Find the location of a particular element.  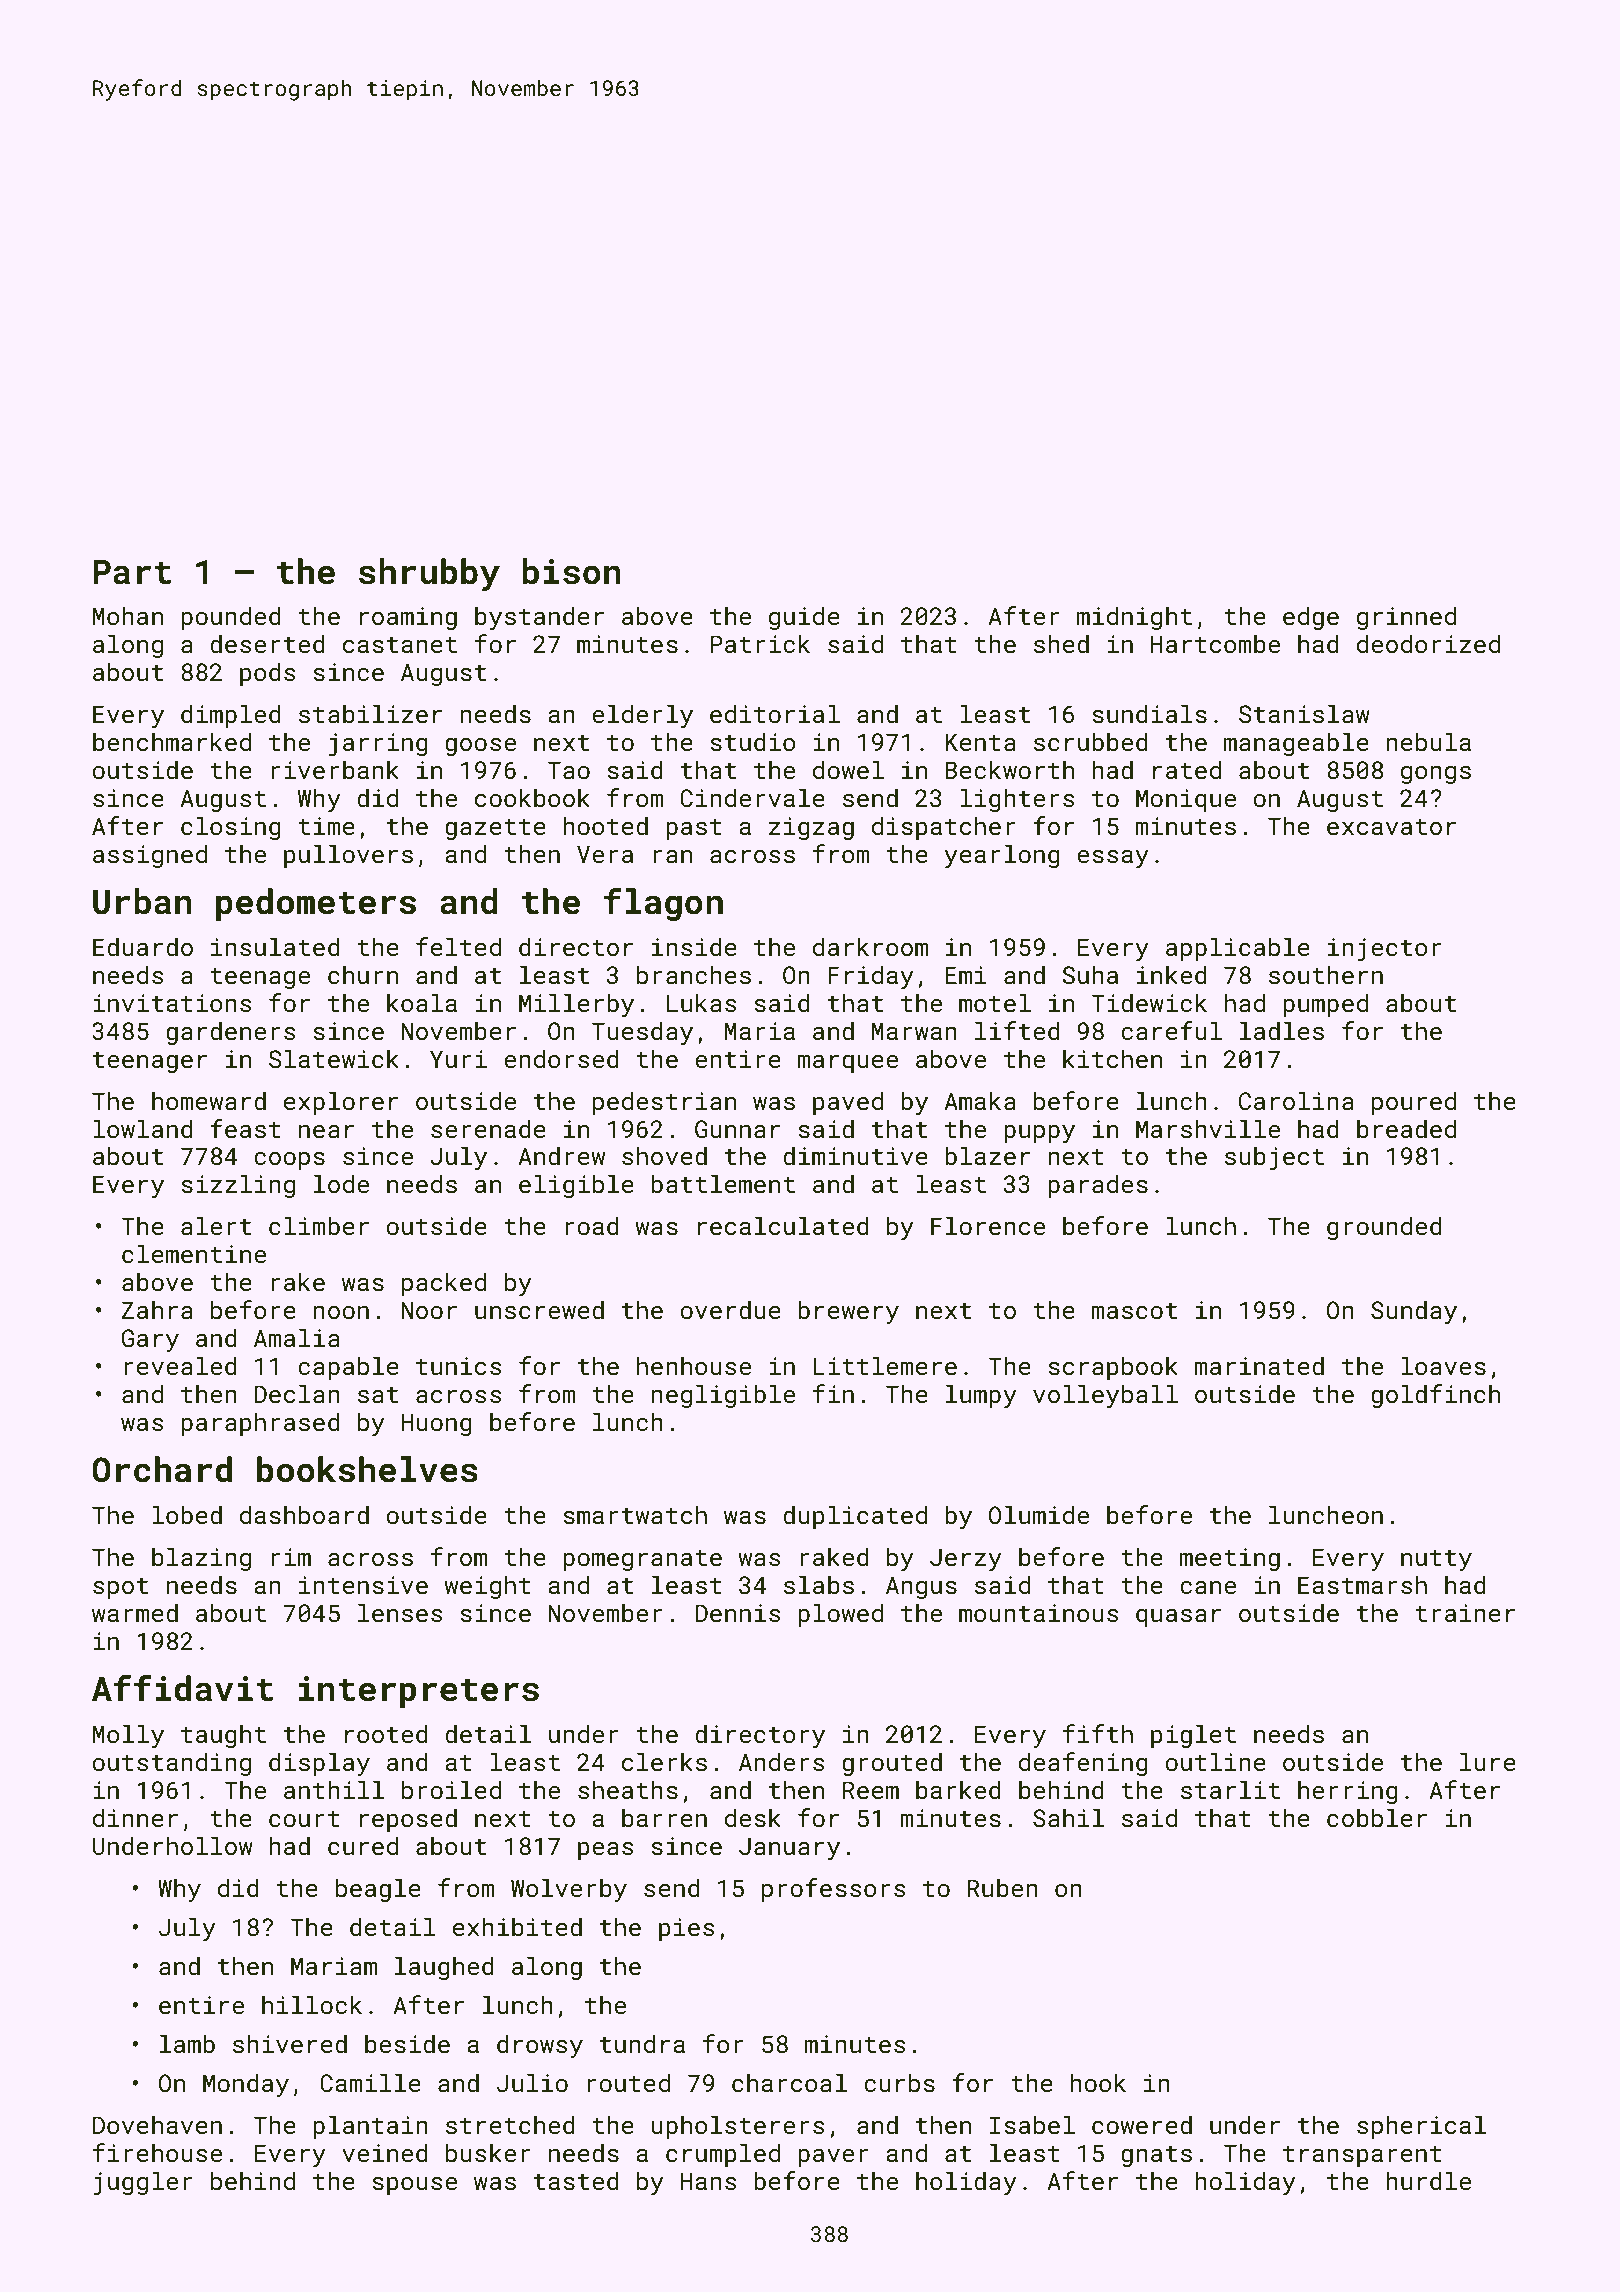

midnight is located at coordinates (1134, 618).
